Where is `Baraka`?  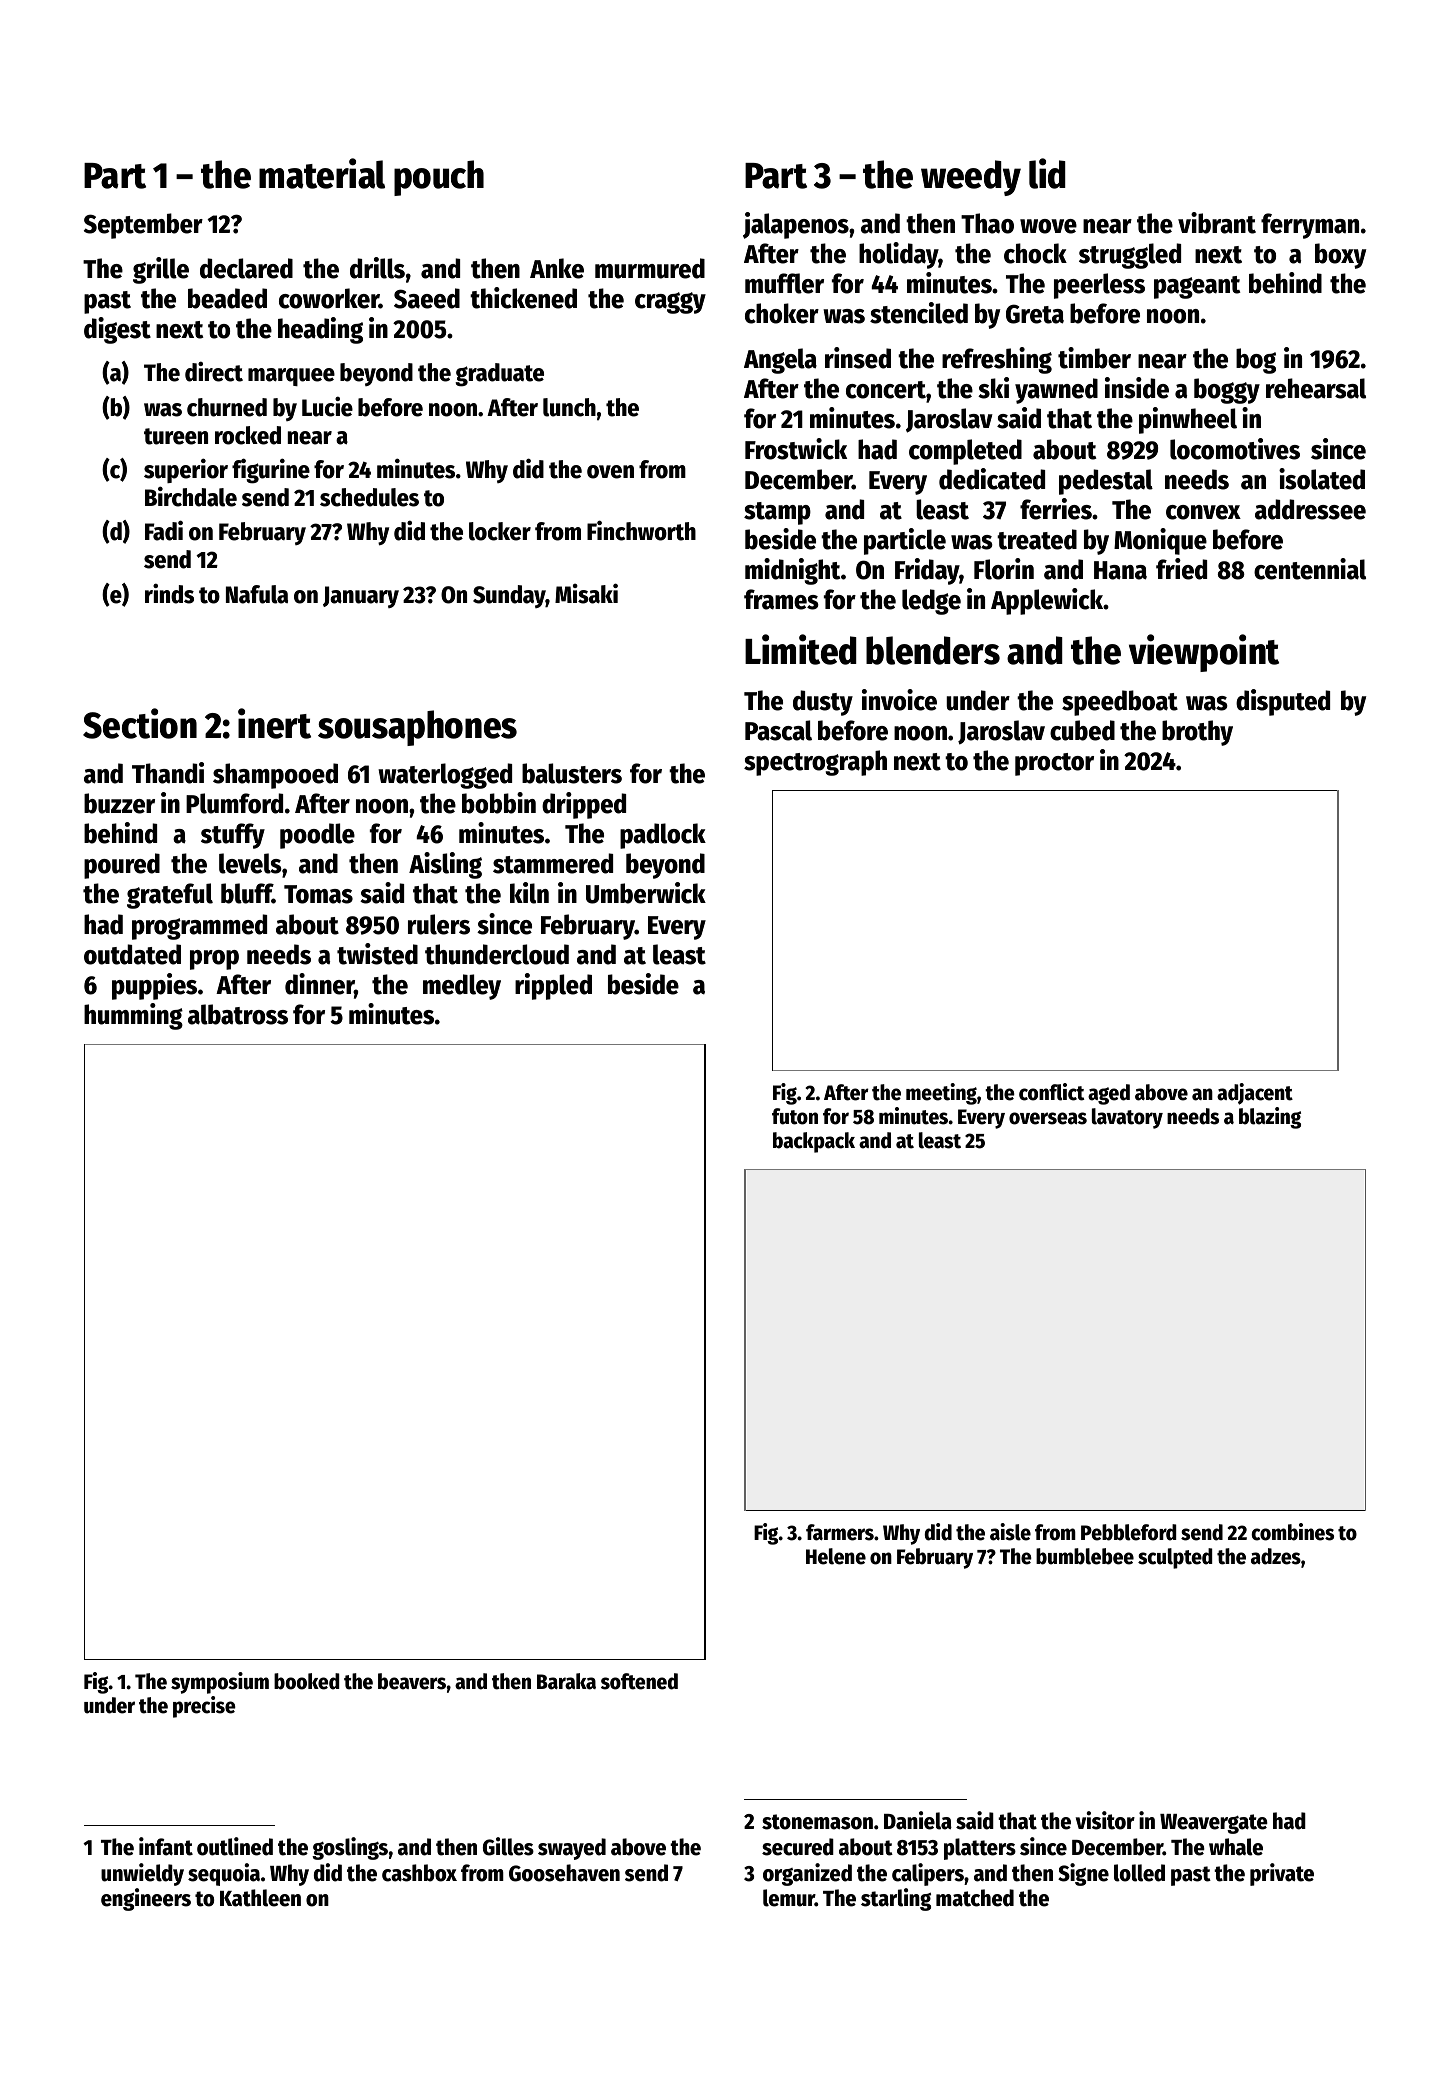
Baraka is located at coordinates (566, 1681).
